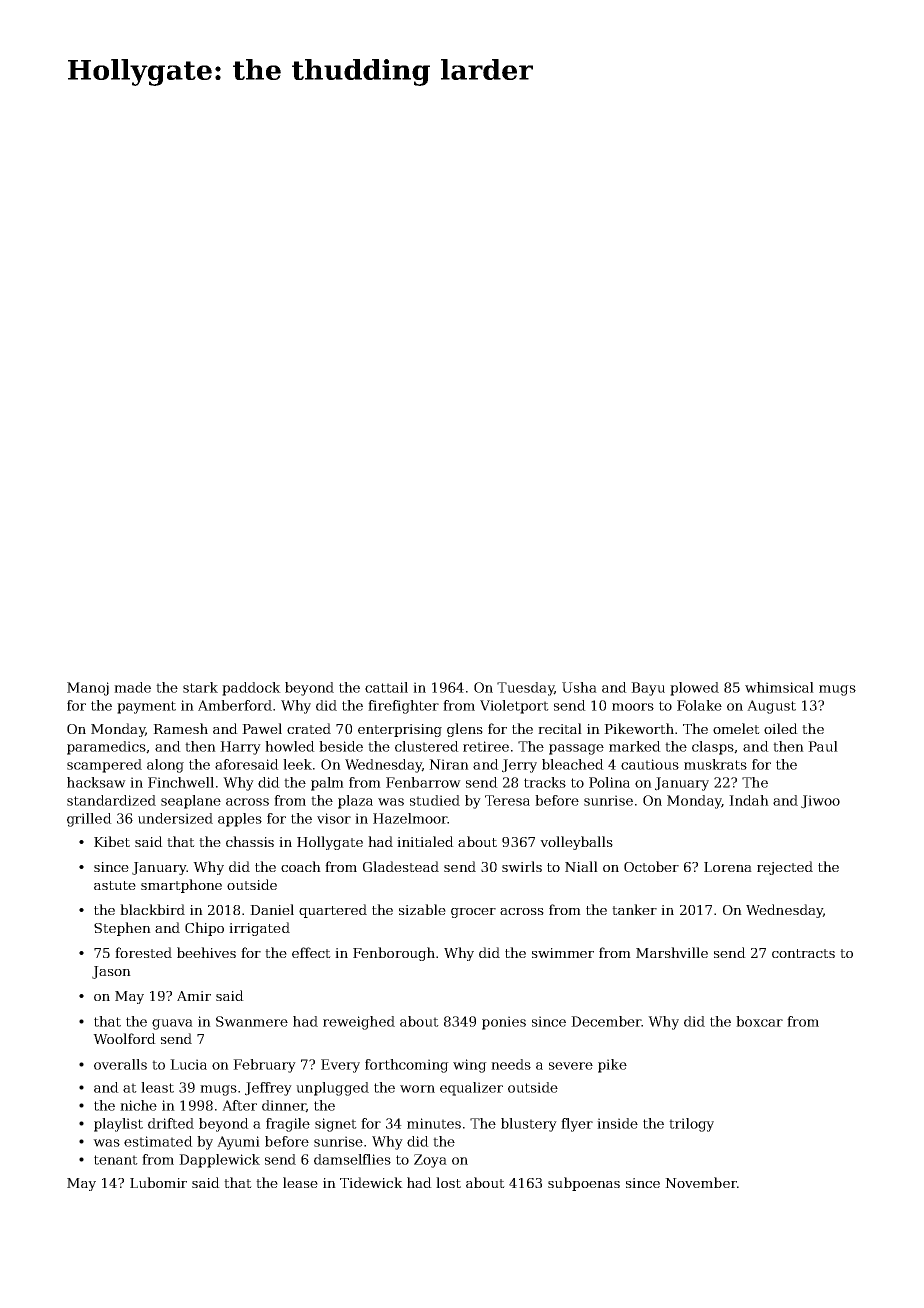 The height and width of the document is (1308, 924). I want to click on October, so click(651, 866).
